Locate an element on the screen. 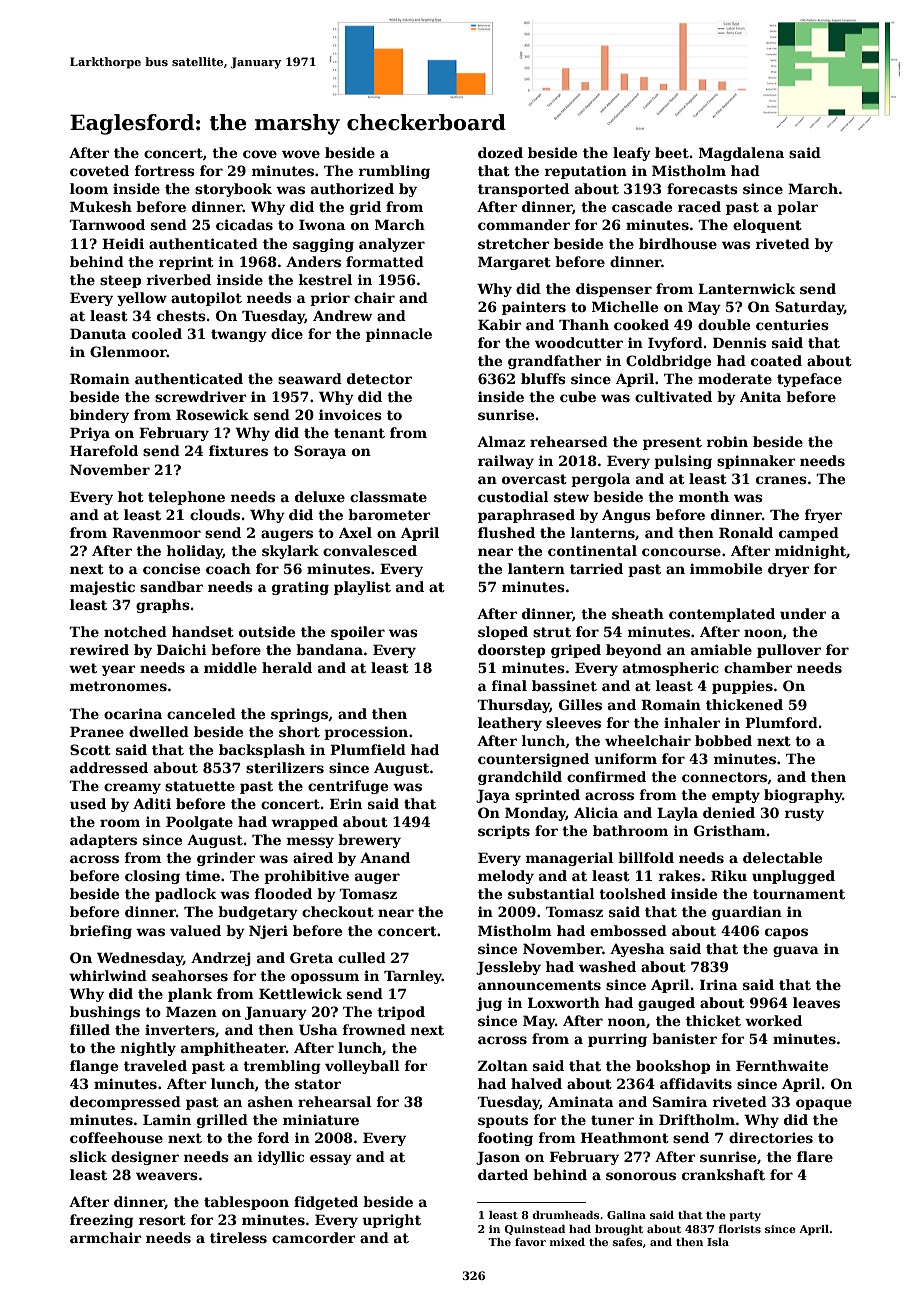 Image resolution: width=924 pixels, height=1314 pixels. melody is located at coordinates (506, 877).
